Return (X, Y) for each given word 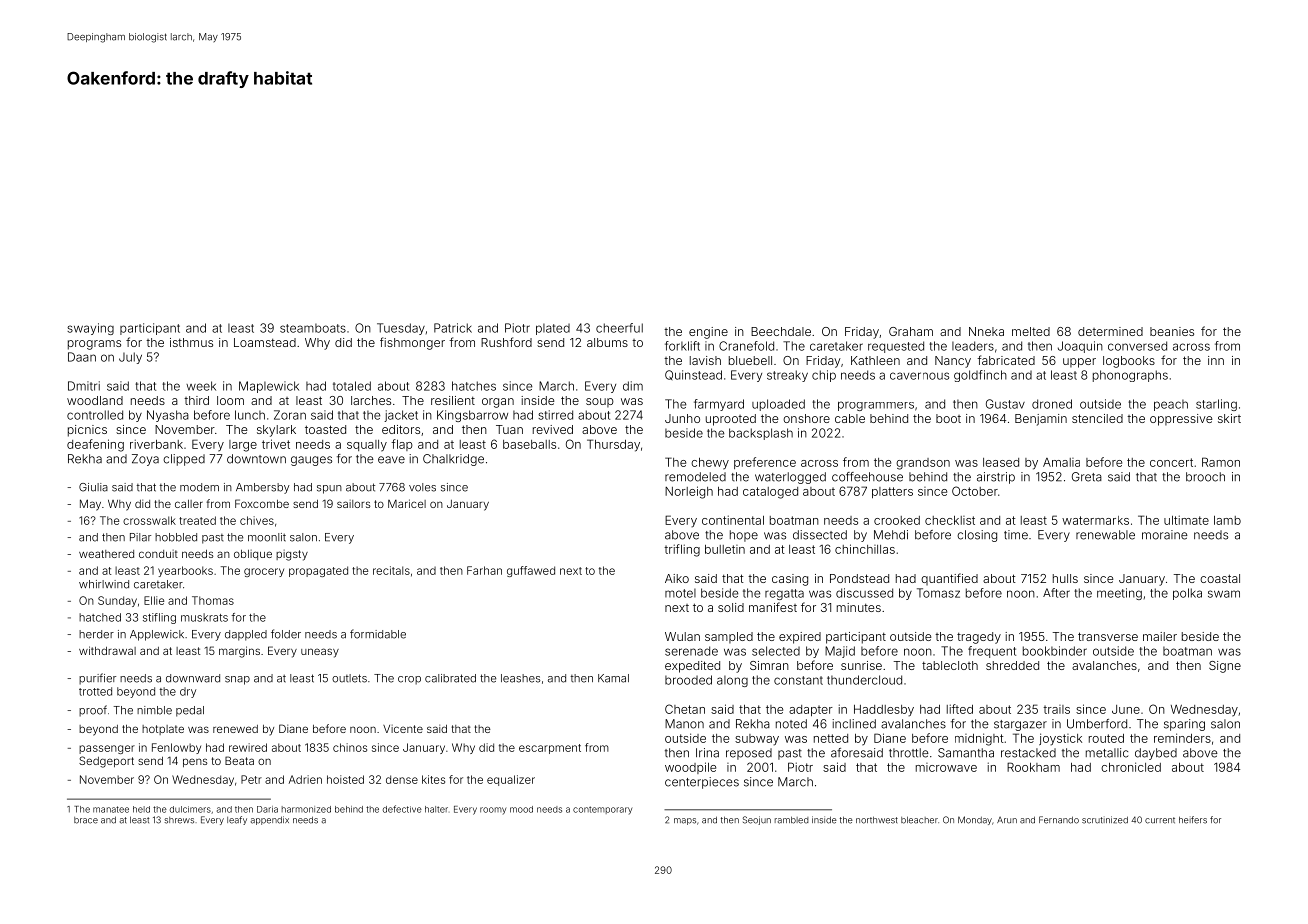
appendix (270, 820)
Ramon (1221, 462)
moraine (1165, 535)
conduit (158, 554)
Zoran (290, 415)
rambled (792, 820)
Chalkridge (453, 460)
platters (892, 492)
